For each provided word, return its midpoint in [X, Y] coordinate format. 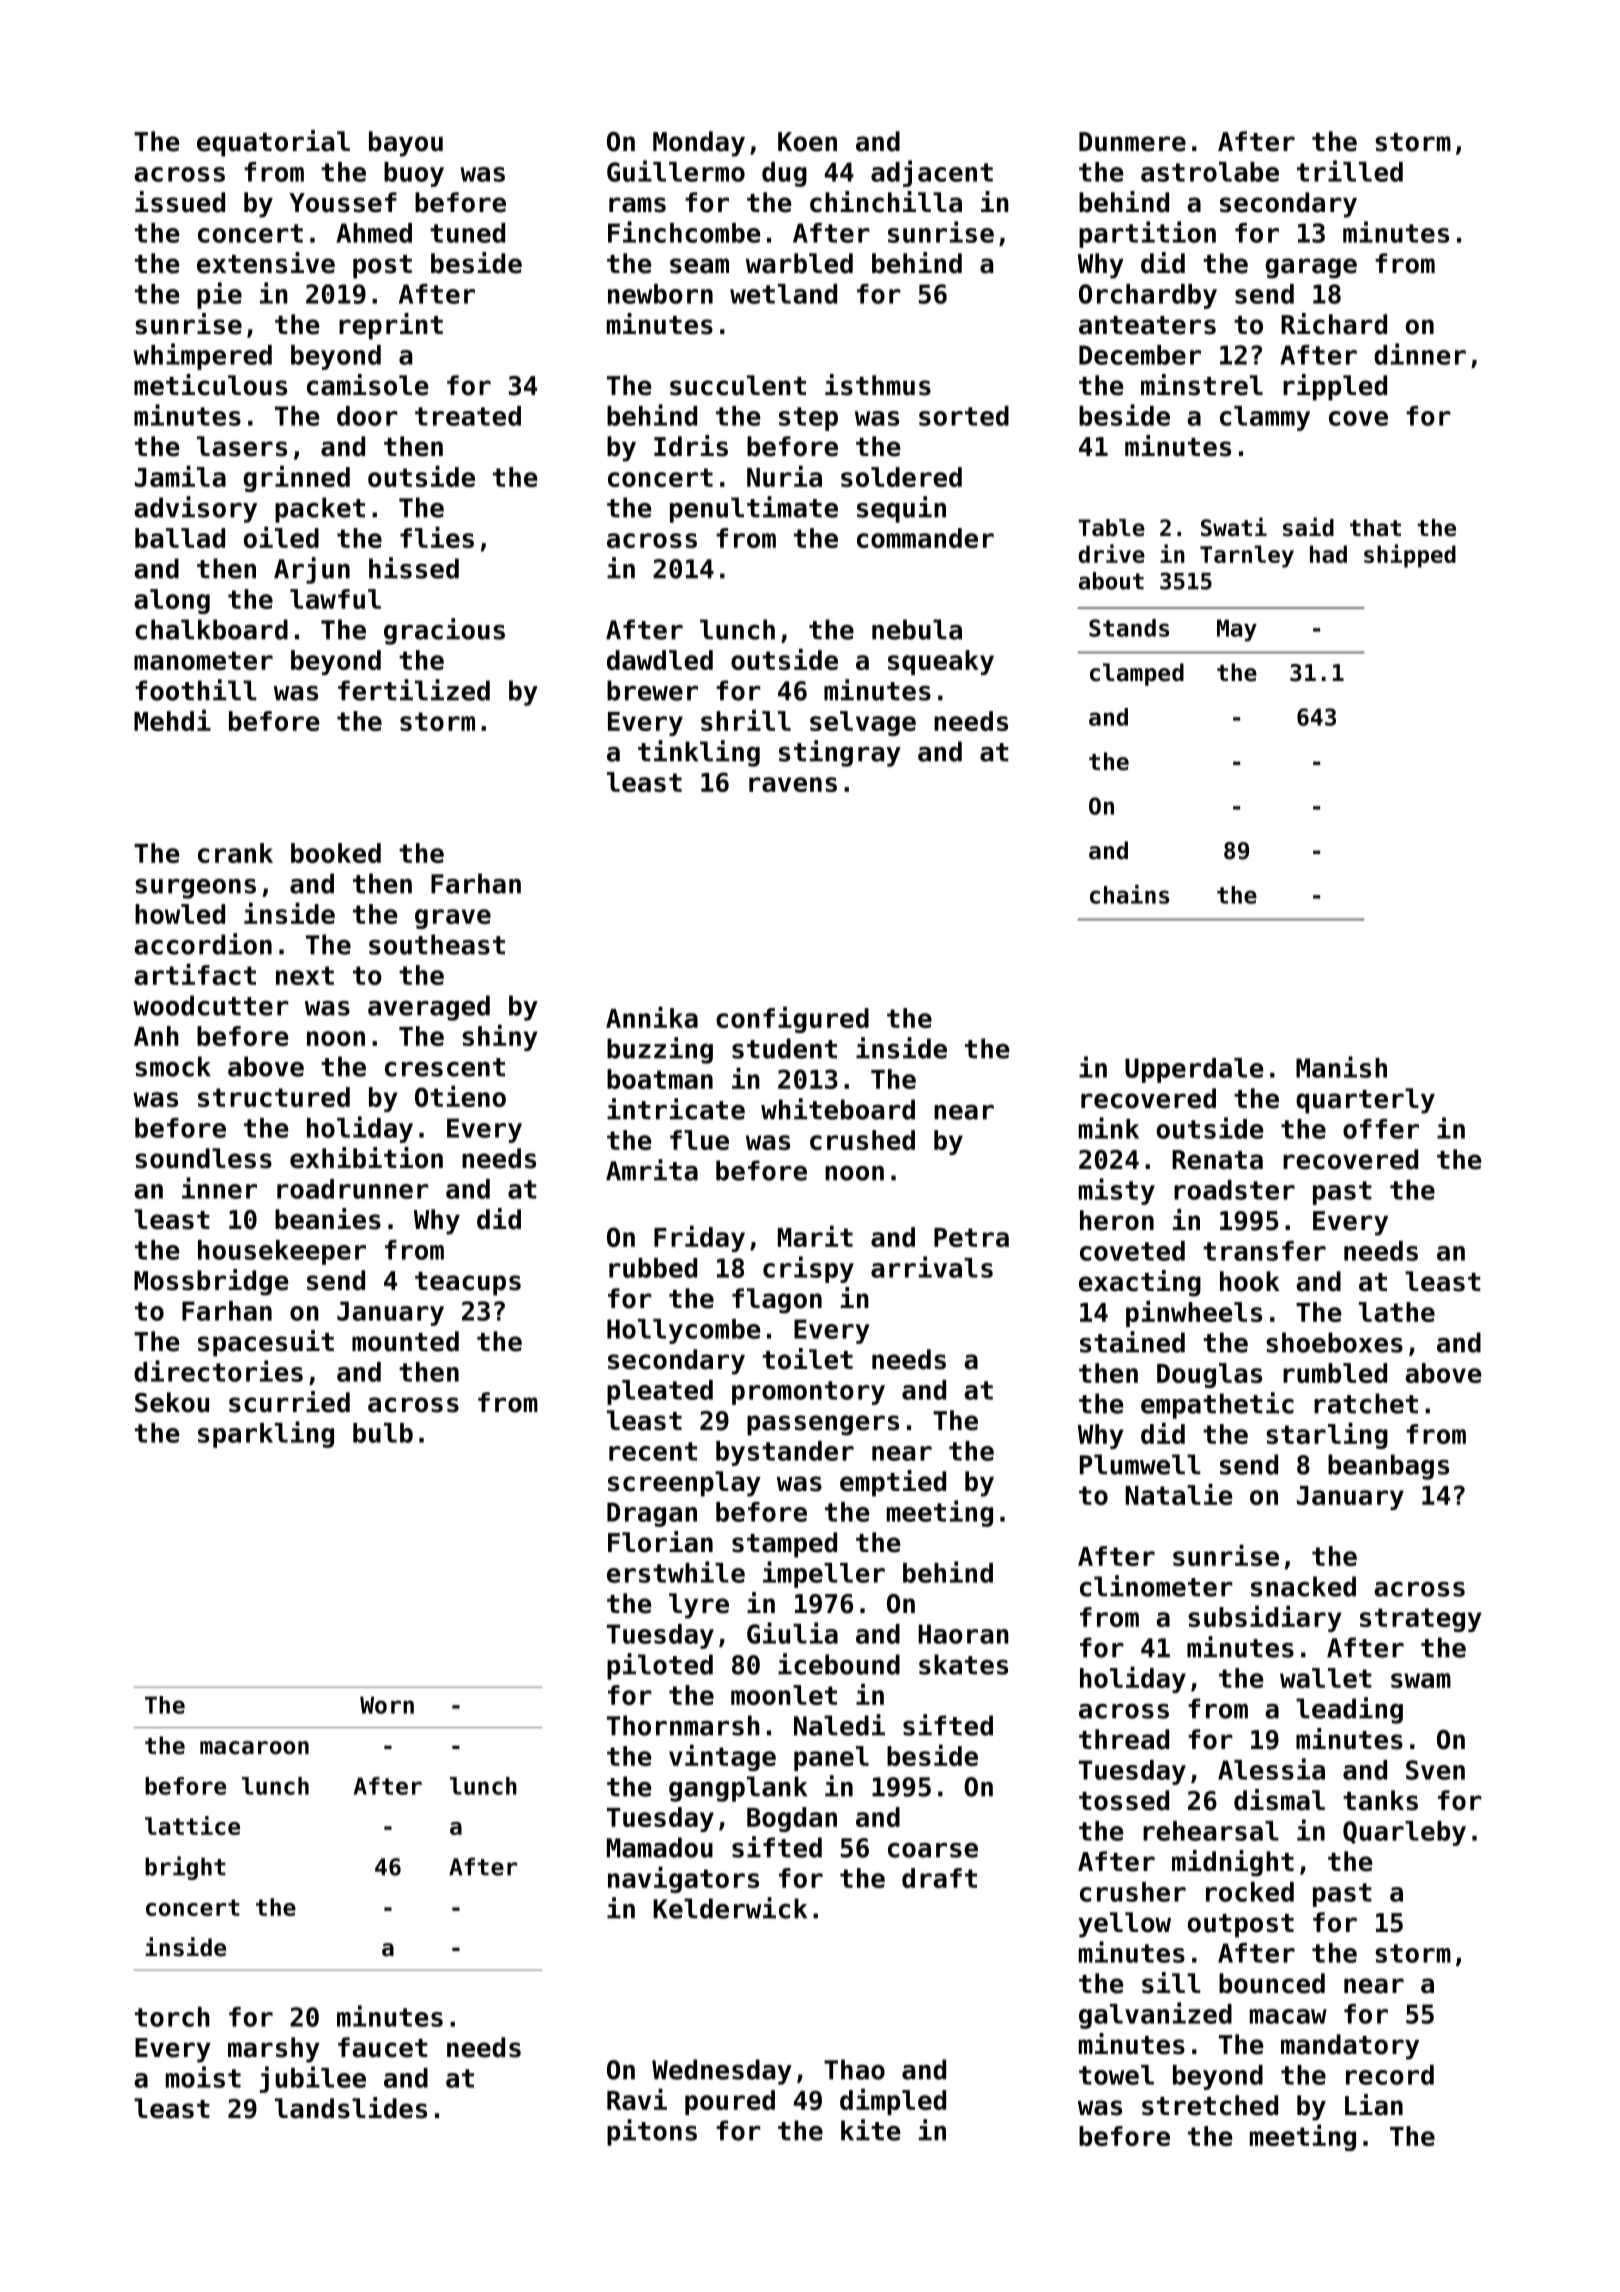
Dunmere [1132, 142]
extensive [266, 263]
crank [235, 853]
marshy [274, 2050]
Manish [1341, 1067]
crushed [862, 1140]
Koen [807, 142]
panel [831, 1758]
